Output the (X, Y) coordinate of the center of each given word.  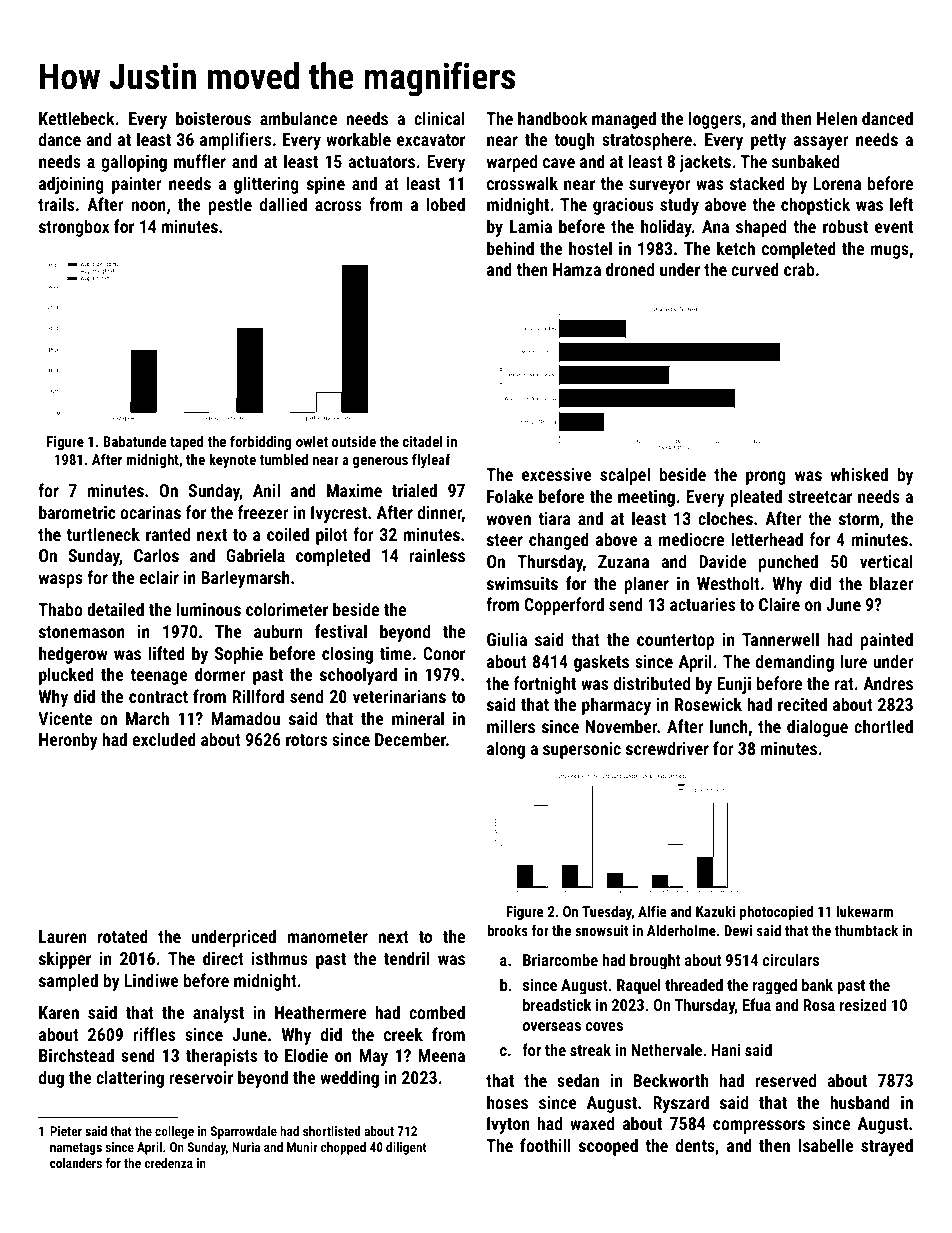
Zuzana (623, 561)
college (174, 1132)
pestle (230, 206)
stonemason (82, 632)
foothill (545, 1145)
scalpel (625, 476)
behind (510, 248)
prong (766, 478)
